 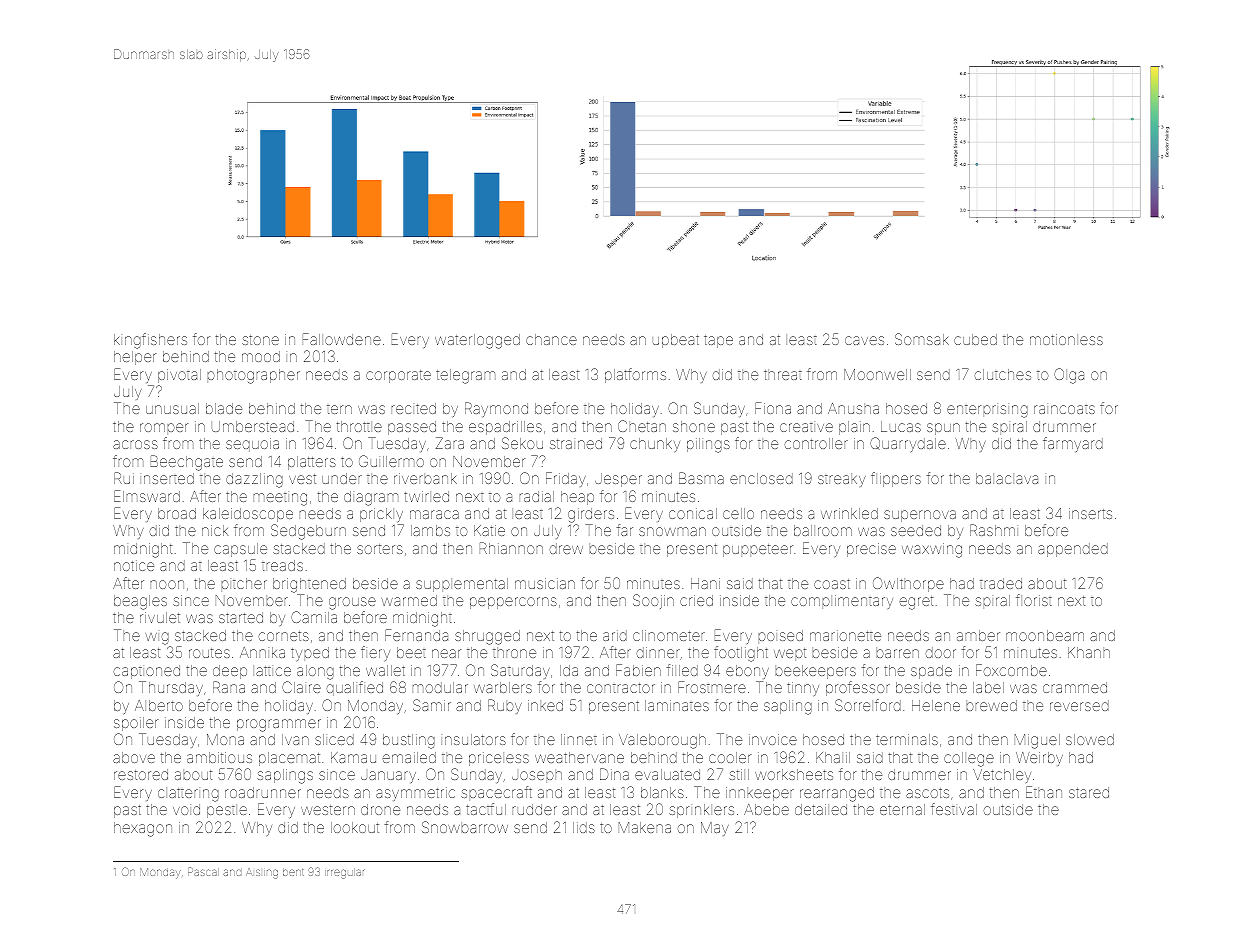 I want to click on caves, so click(x=864, y=340).
